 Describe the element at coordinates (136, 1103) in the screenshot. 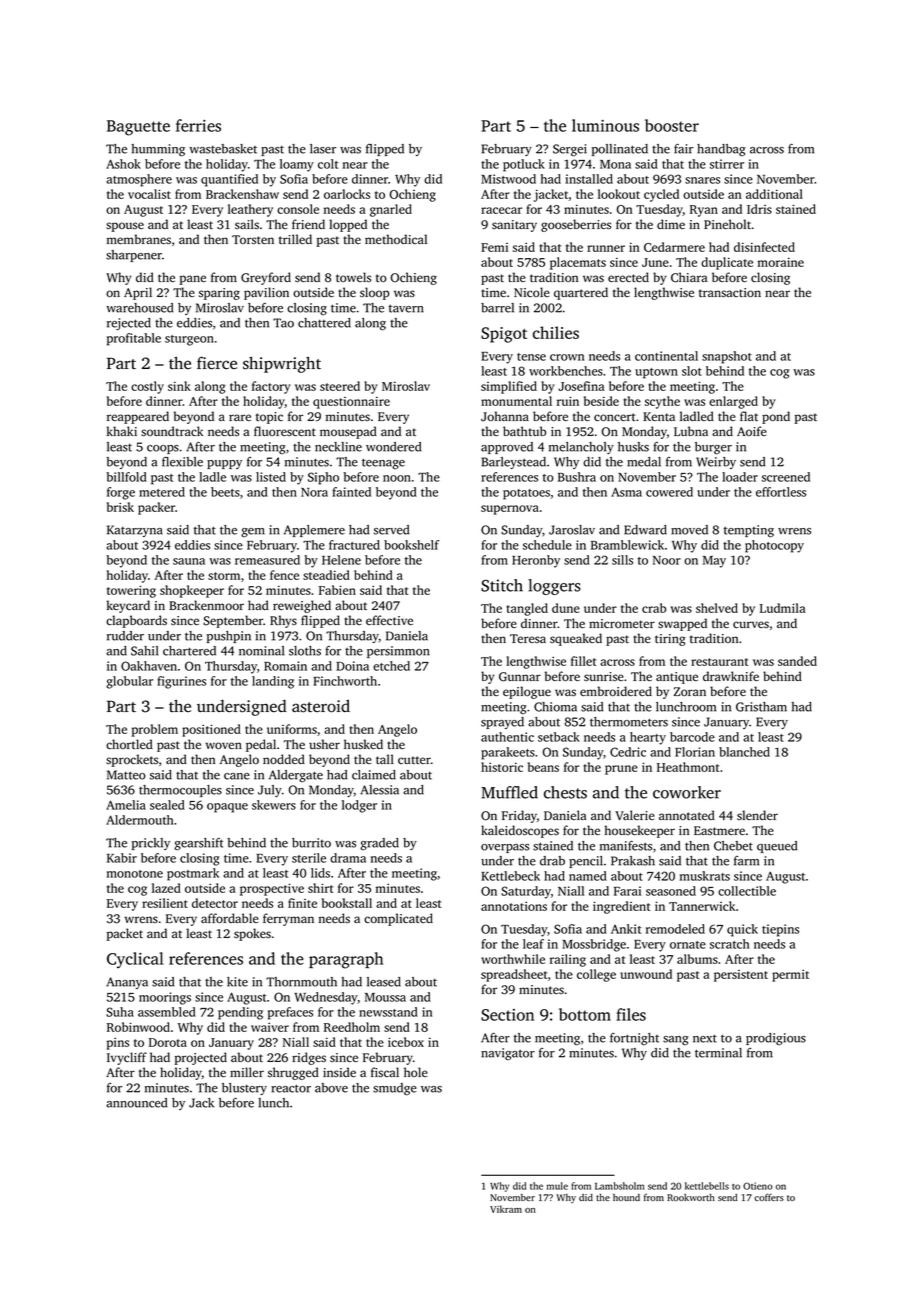

I see `announced` at that location.
